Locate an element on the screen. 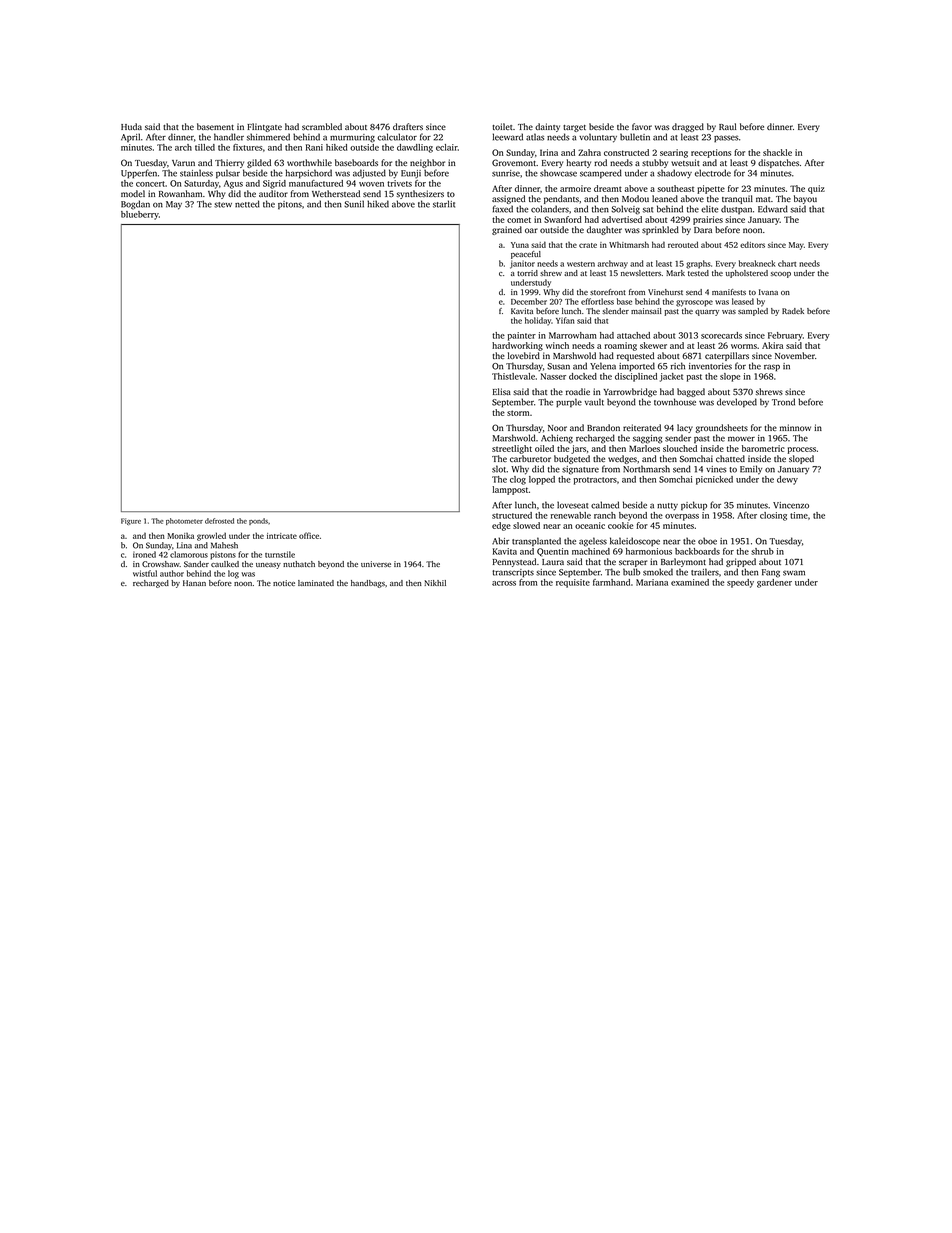 The width and height of the screenshot is (952, 1233). painter is located at coordinates (522, 336).
